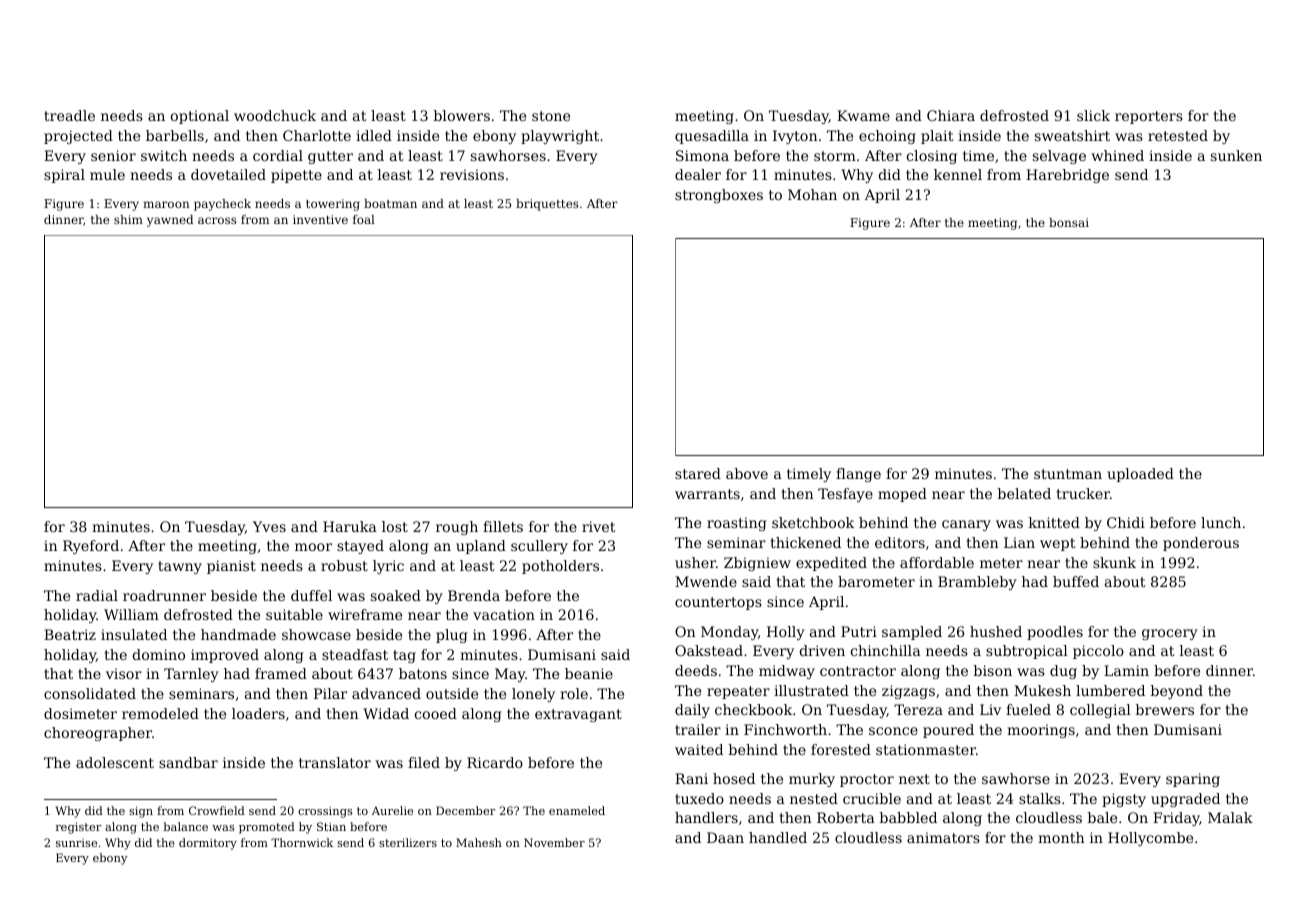 Image resolution: width=1308 pixels, height=924 pixels. Describe the element at coordinates (350, 526) in the image. I see `Haruka` at that location.
